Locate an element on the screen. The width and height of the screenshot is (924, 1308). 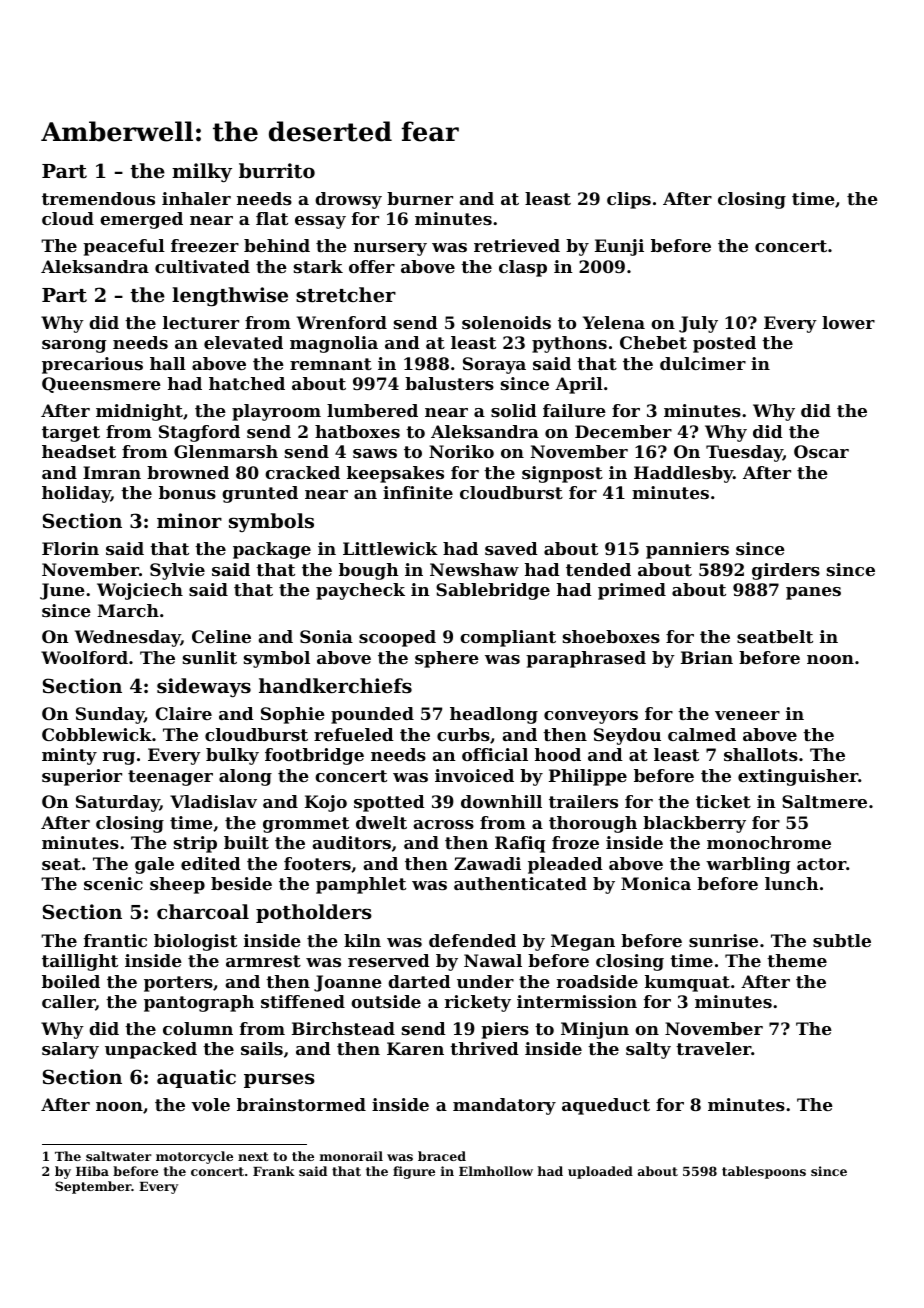
dulcimer is located at coordinates (703, 363).
